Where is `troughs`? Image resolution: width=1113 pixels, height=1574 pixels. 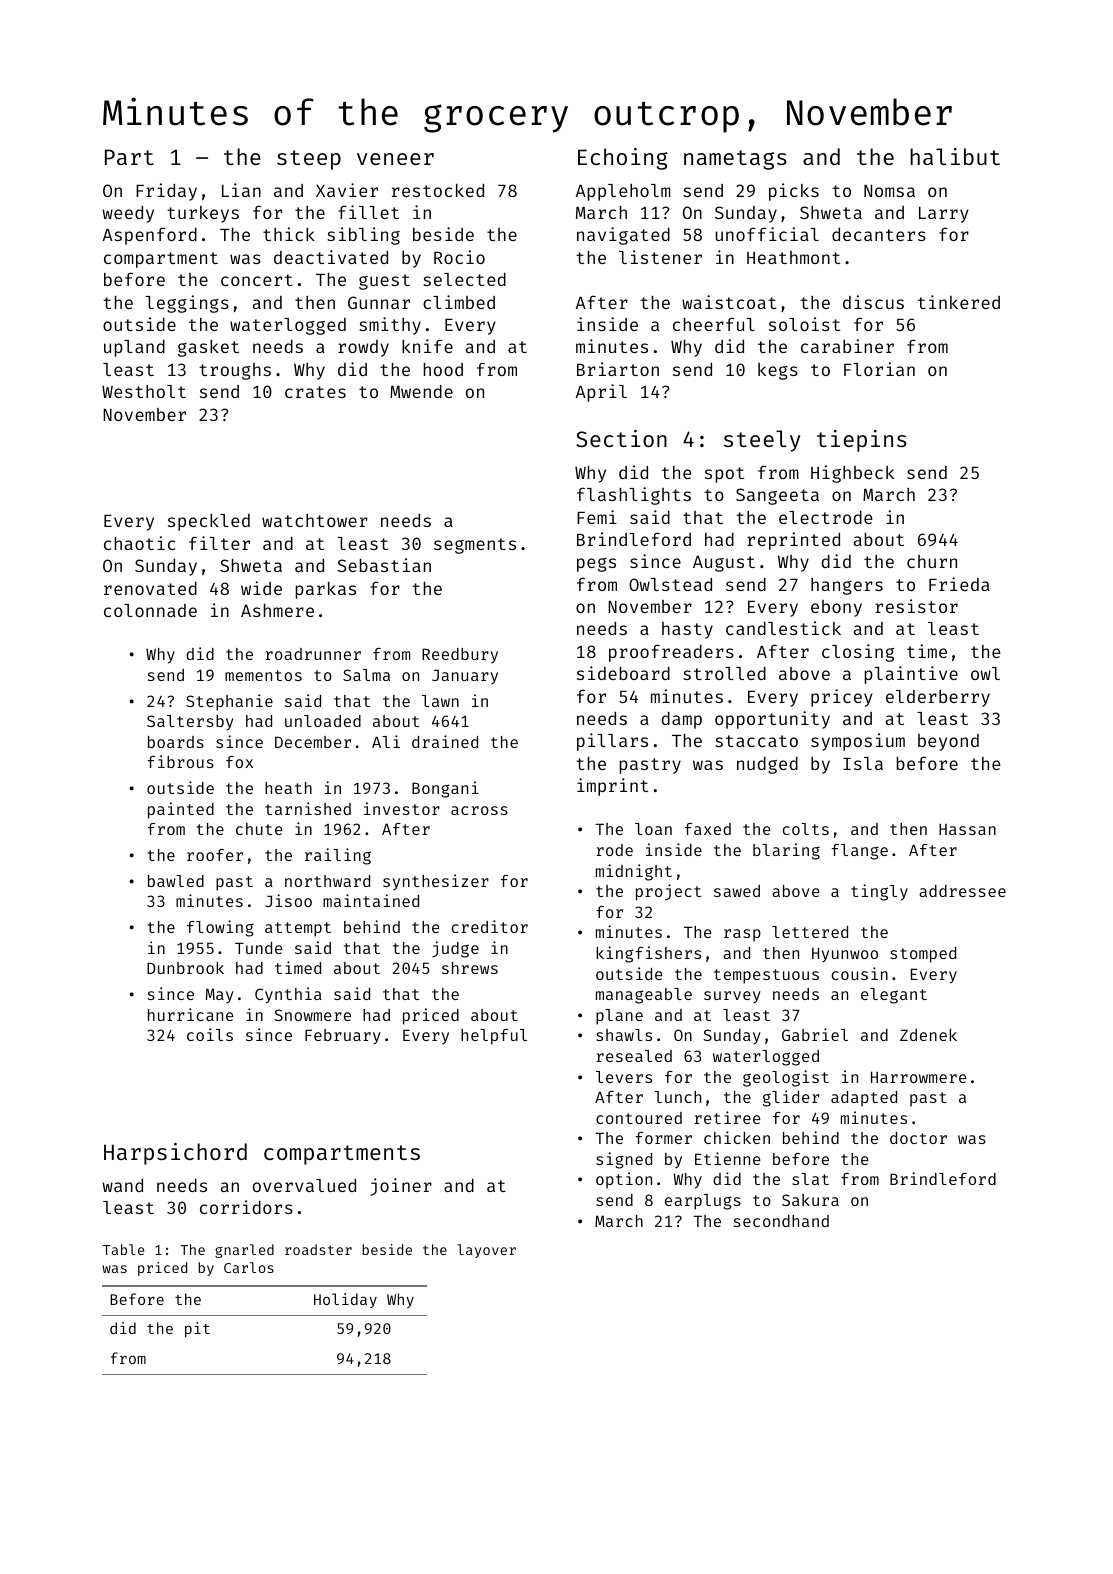 troughs is located at coordinates (235, 371).
